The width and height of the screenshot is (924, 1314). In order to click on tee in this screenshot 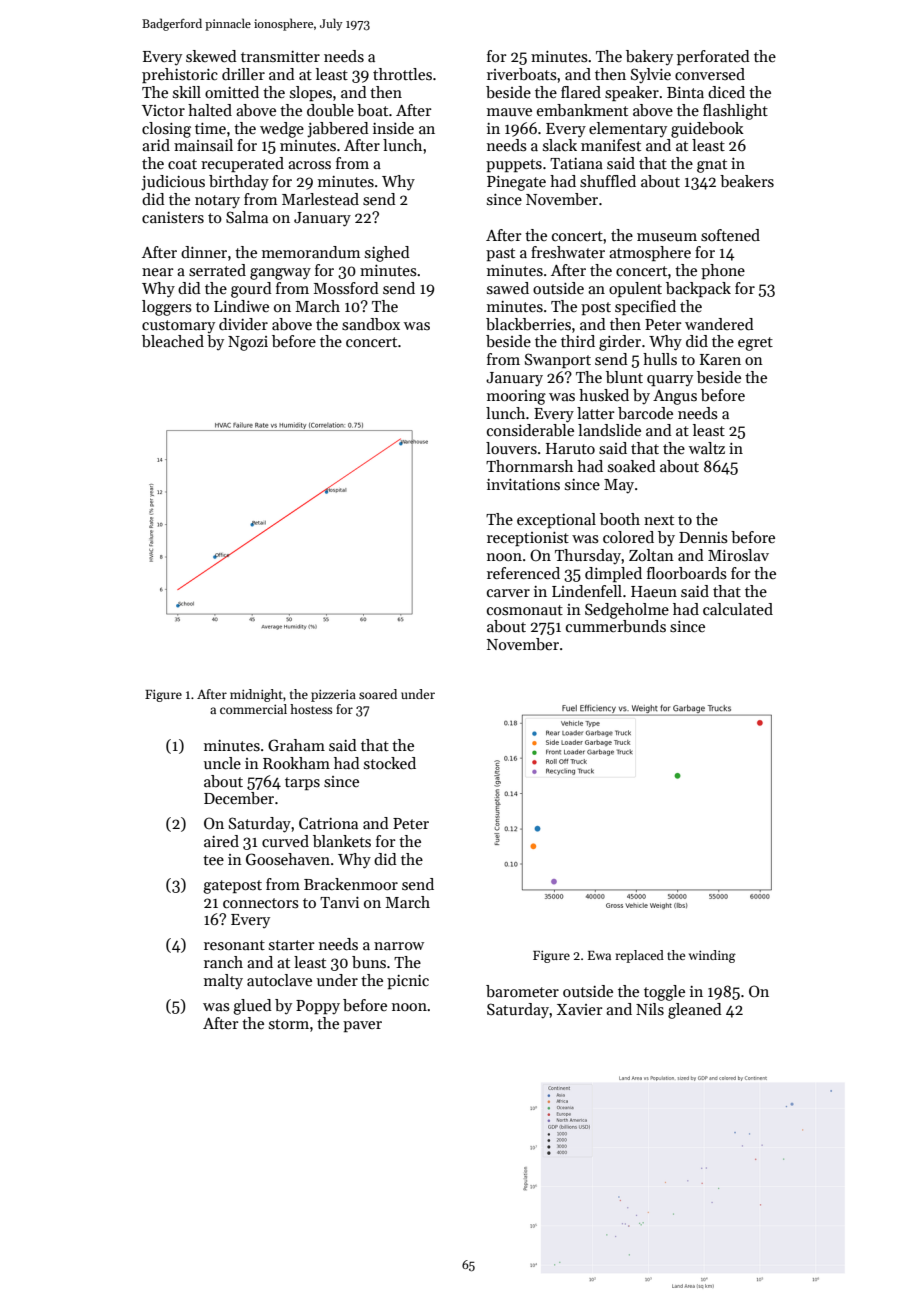, I will do `click(213, 860)`.
